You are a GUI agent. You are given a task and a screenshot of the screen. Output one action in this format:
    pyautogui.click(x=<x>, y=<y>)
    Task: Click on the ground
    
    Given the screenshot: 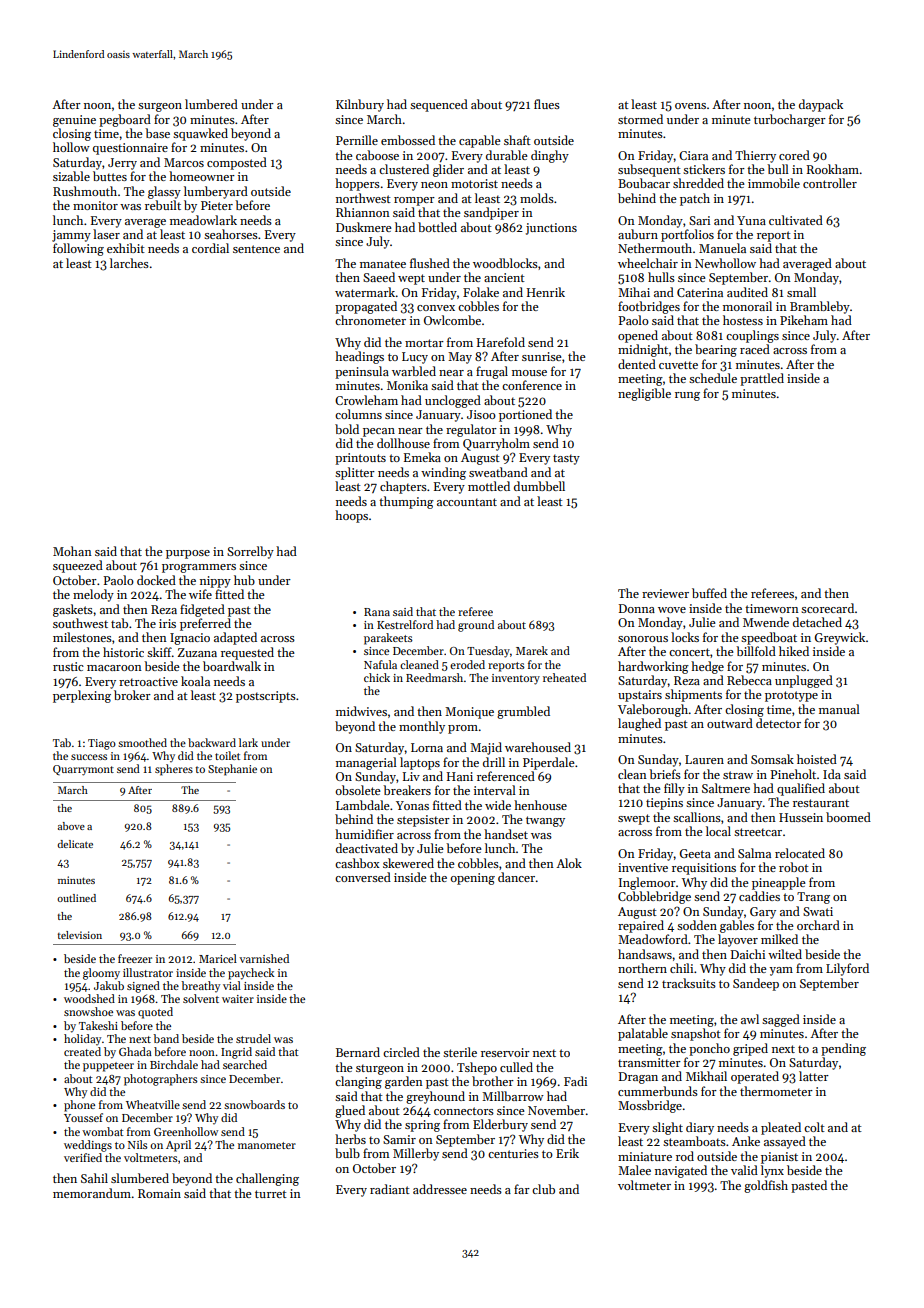 What is the action you would take?
    pyautogui.click(x=476, y=626)
